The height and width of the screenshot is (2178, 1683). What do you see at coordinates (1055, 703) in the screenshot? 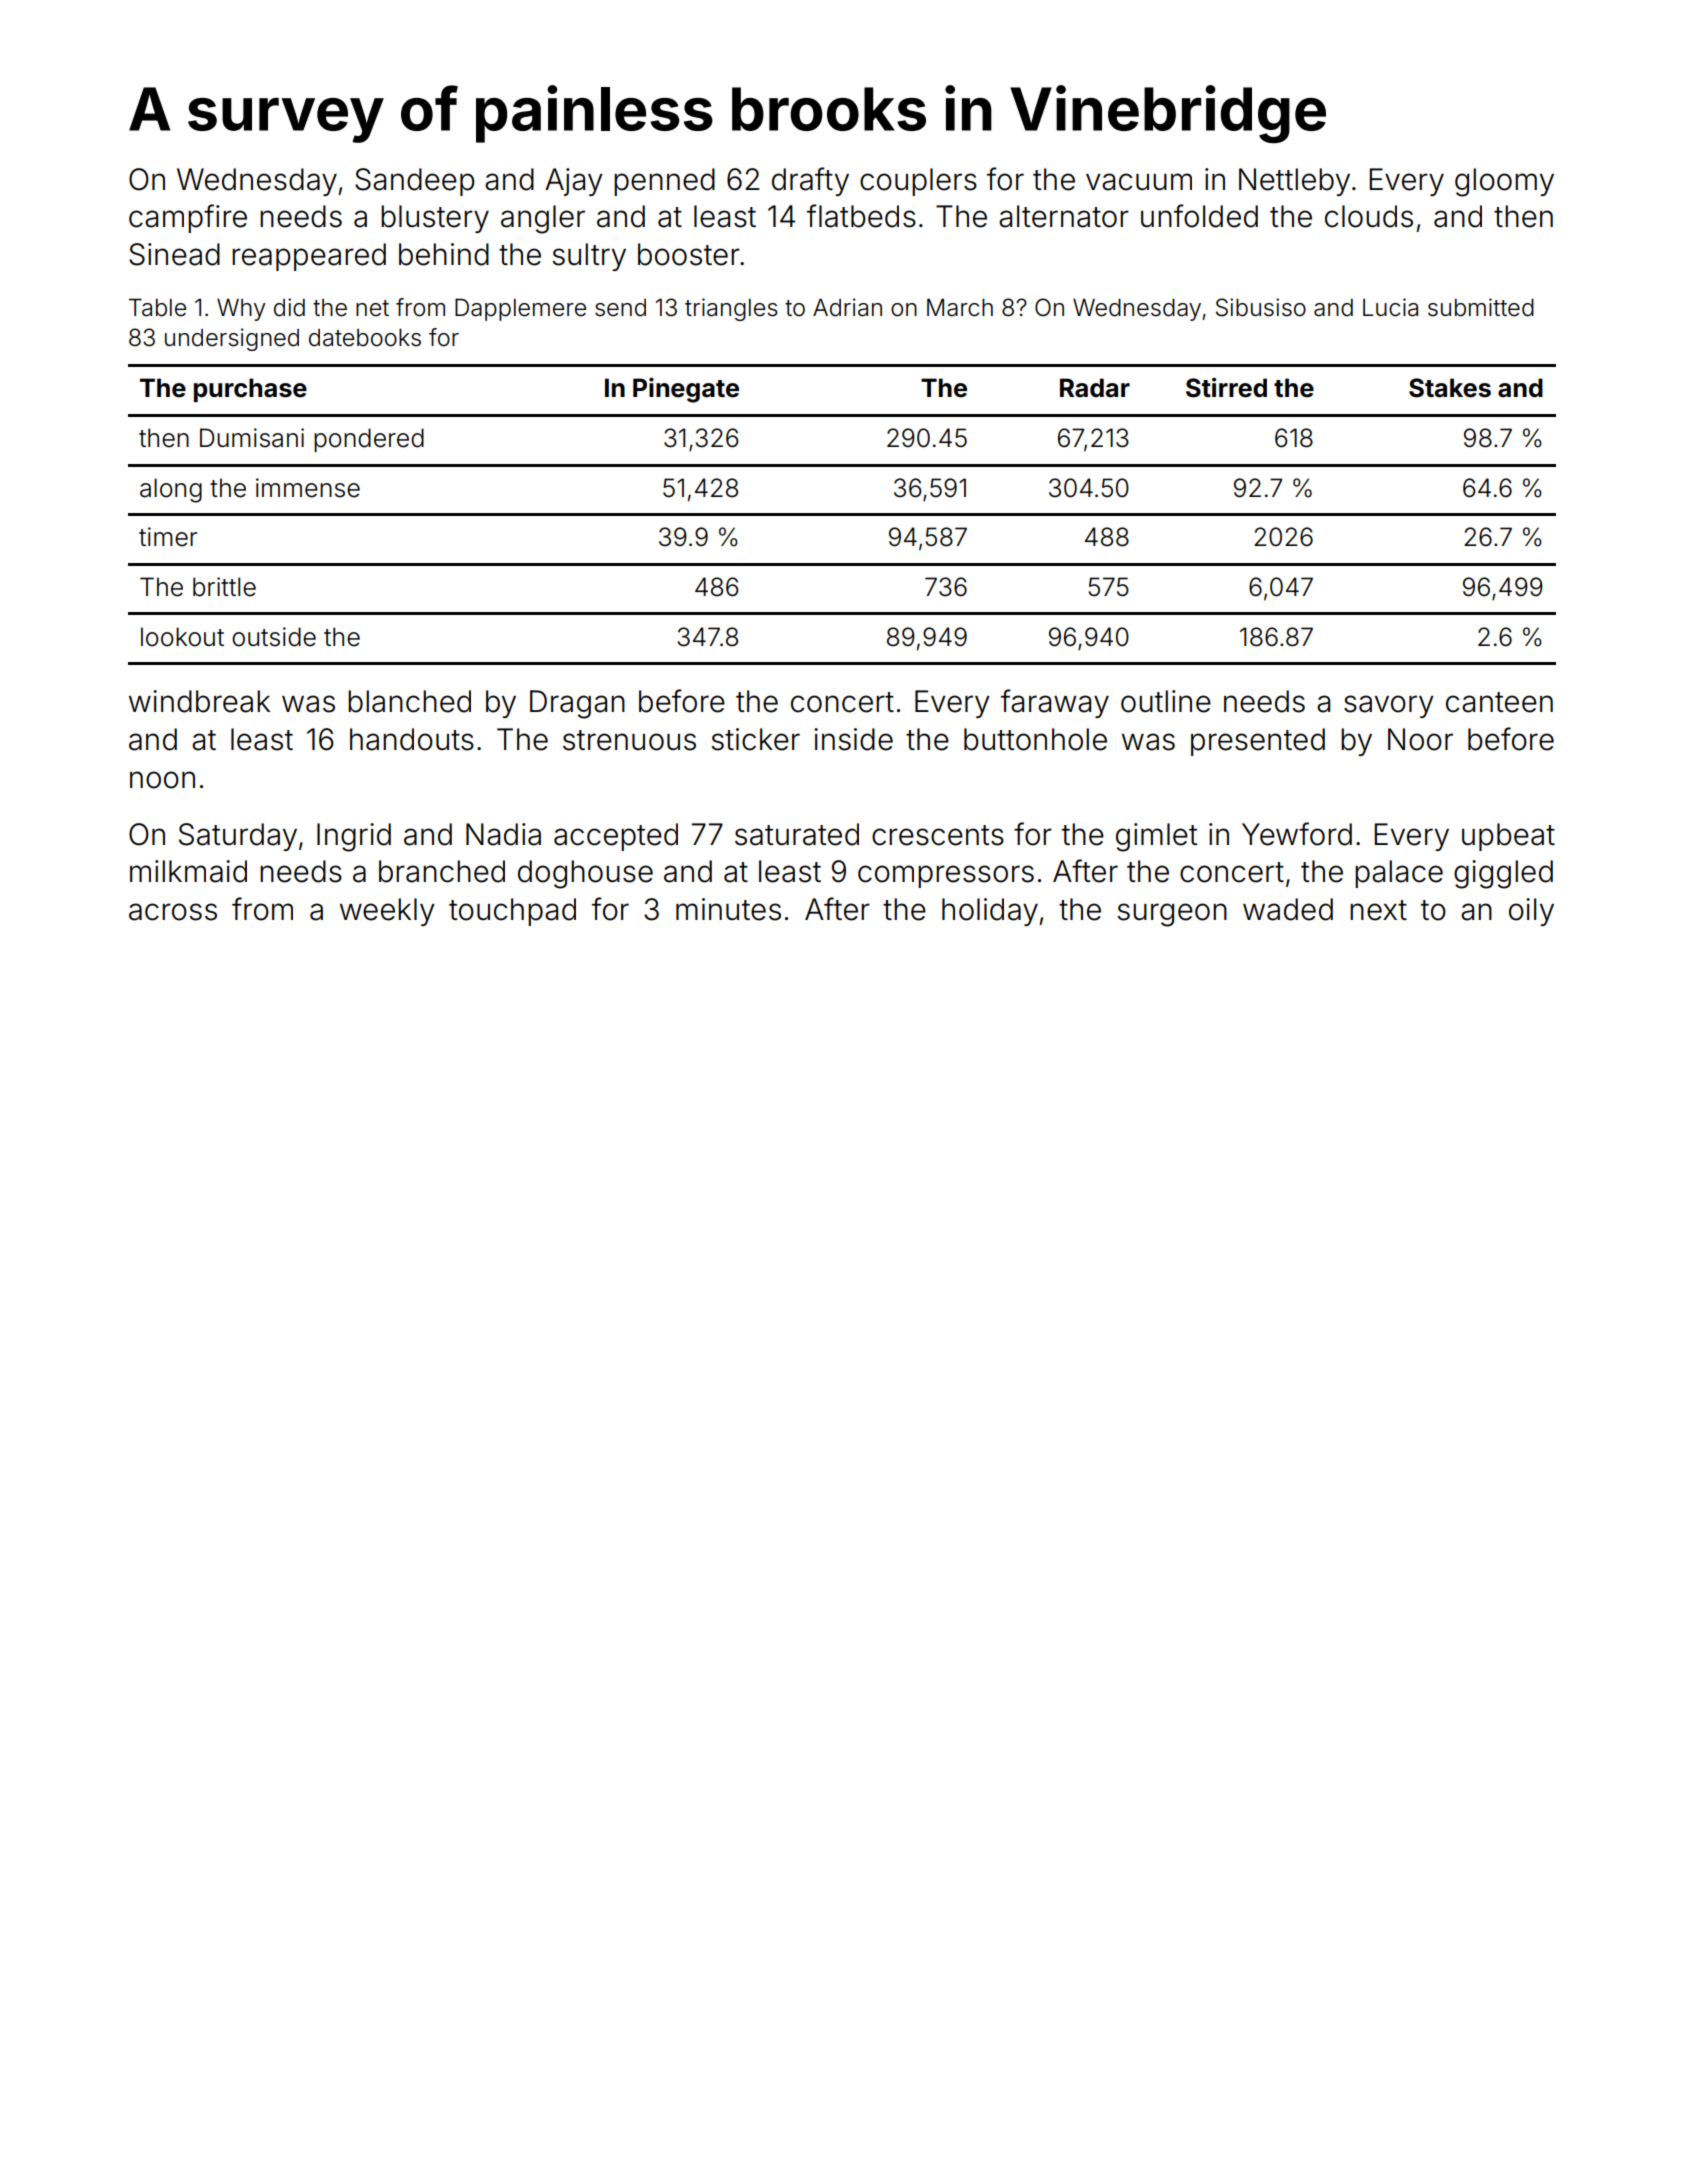
I see `faraway` at bounding box center [1055, 703].
